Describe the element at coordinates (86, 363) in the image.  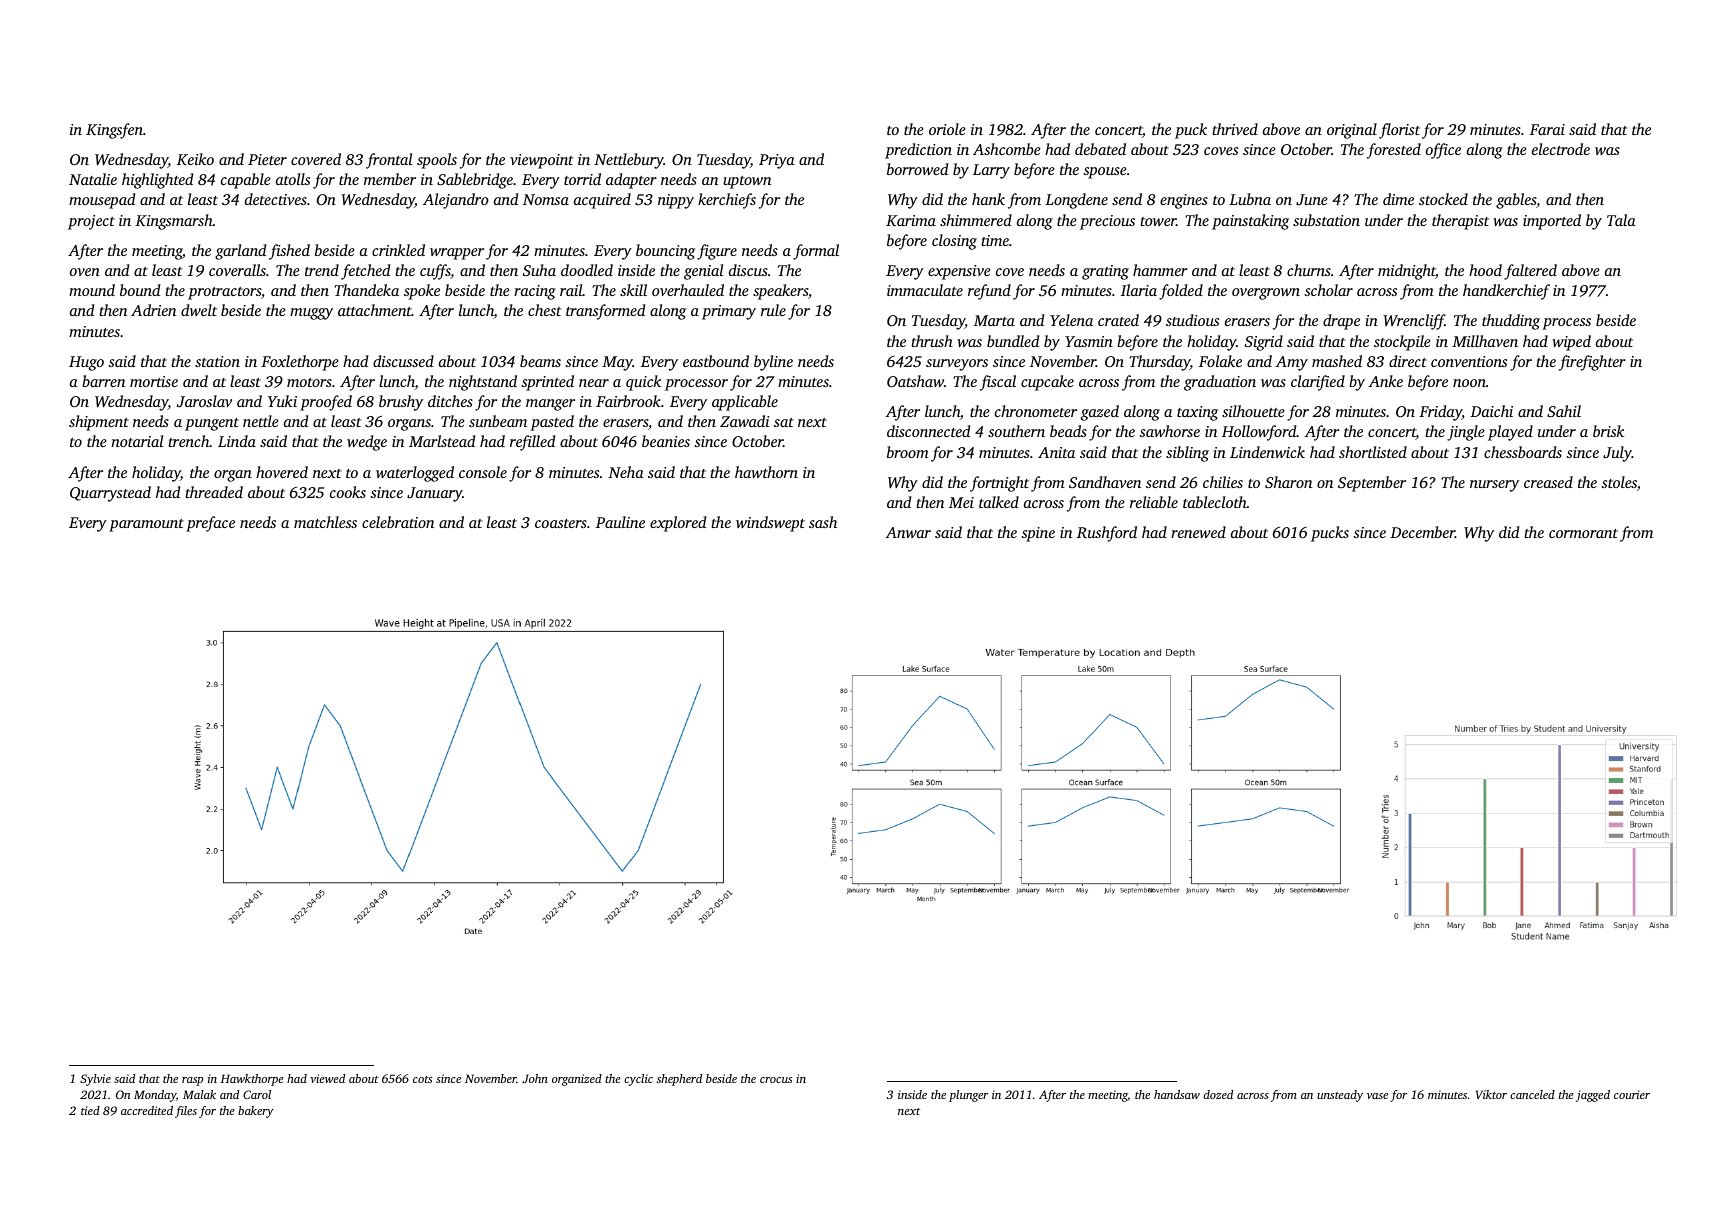
I see `Hugo` at that location.
